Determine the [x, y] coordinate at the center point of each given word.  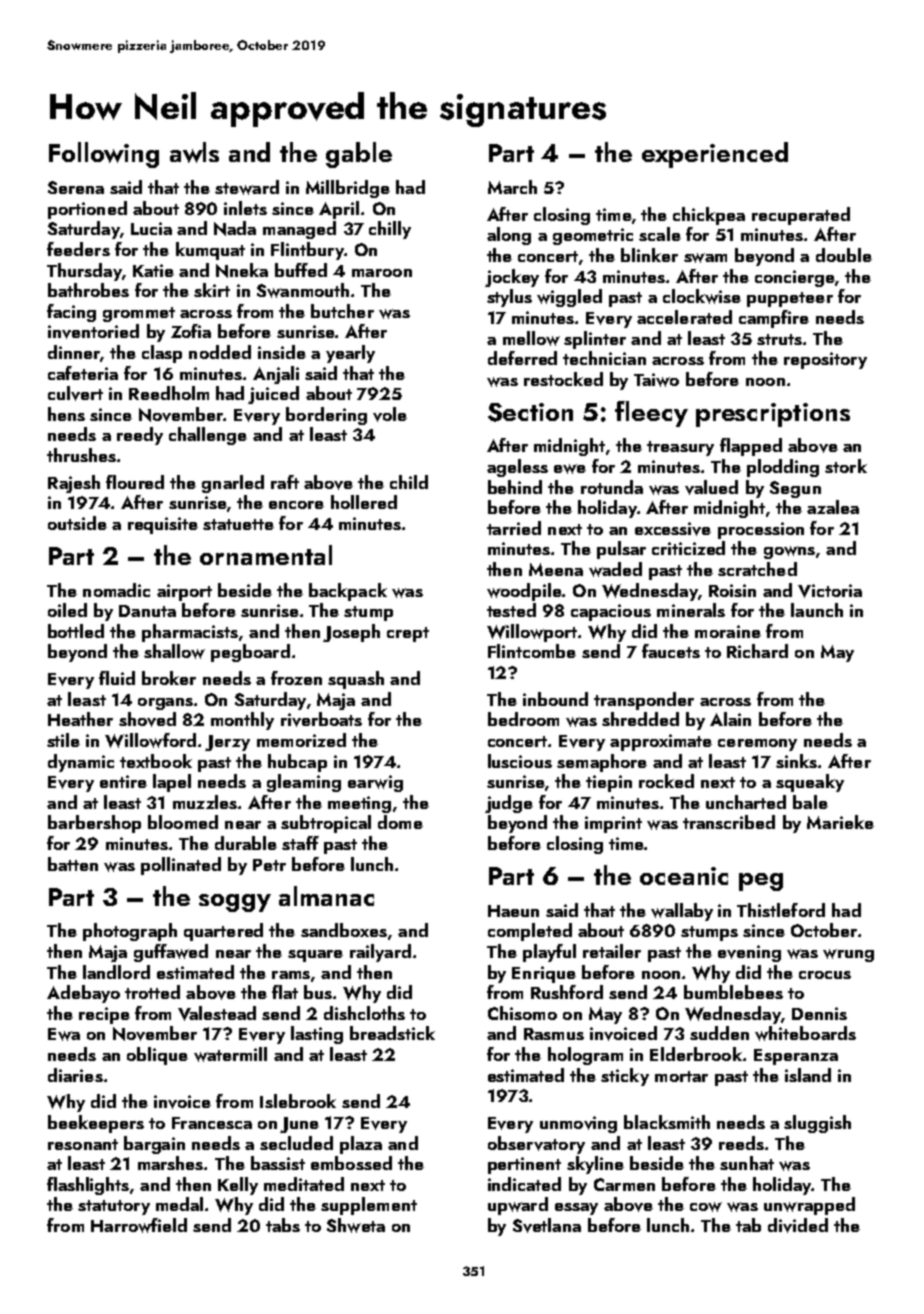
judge [509, 804]
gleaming [304, 783]
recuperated [801, 216]
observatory [536, 1145]
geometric [593, 236]
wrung [848, 955]
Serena [76, 187]
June [299, 1125]
